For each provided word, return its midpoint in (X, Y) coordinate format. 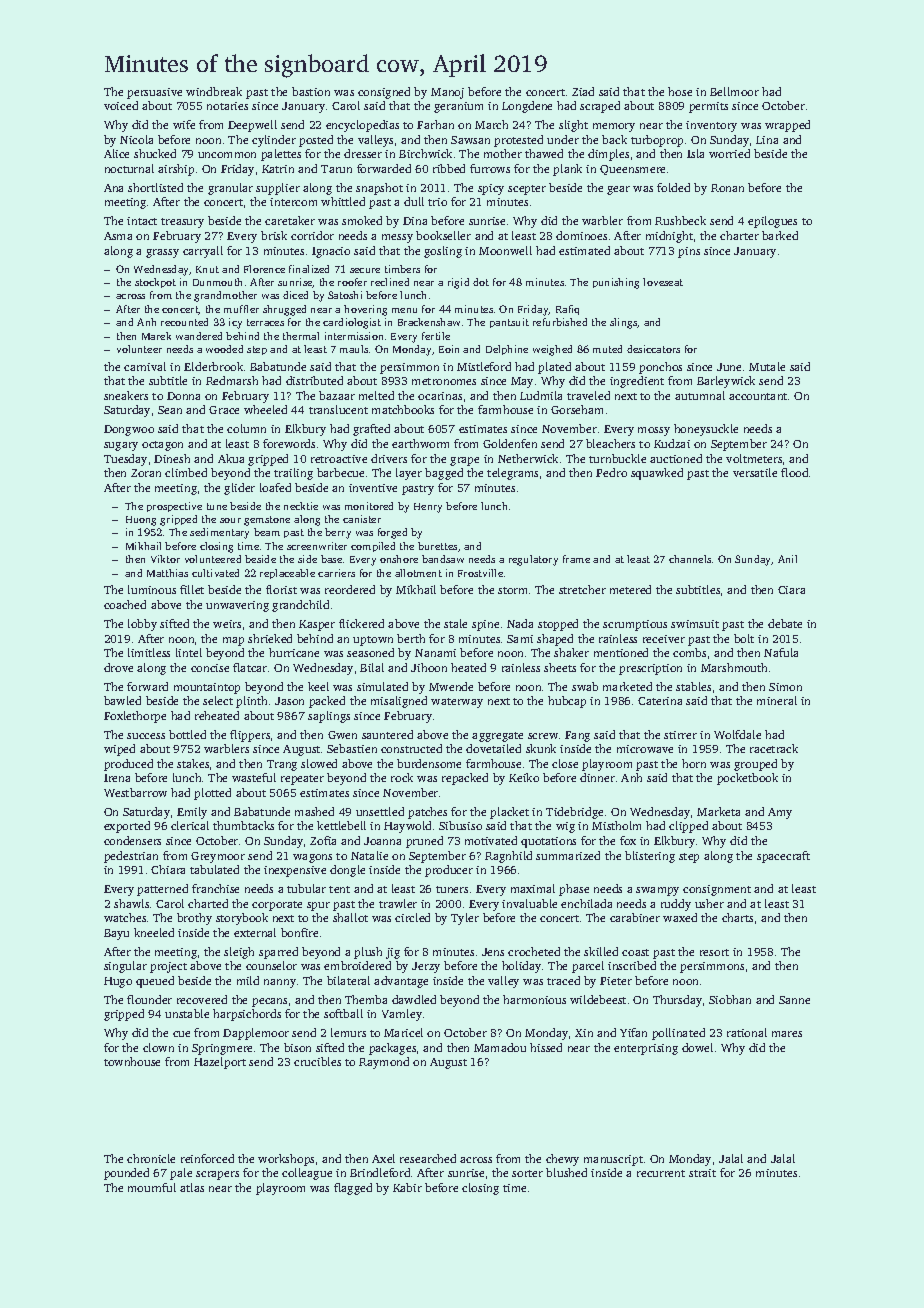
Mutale (767, 366)
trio (437, 202)
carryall (203, 252)
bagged (444, 474)
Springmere (222, 1049)
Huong (141, 521)
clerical (190, 825)
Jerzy (426, 967)
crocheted (534, 951)
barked (780, 235)
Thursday (677, 1001)
